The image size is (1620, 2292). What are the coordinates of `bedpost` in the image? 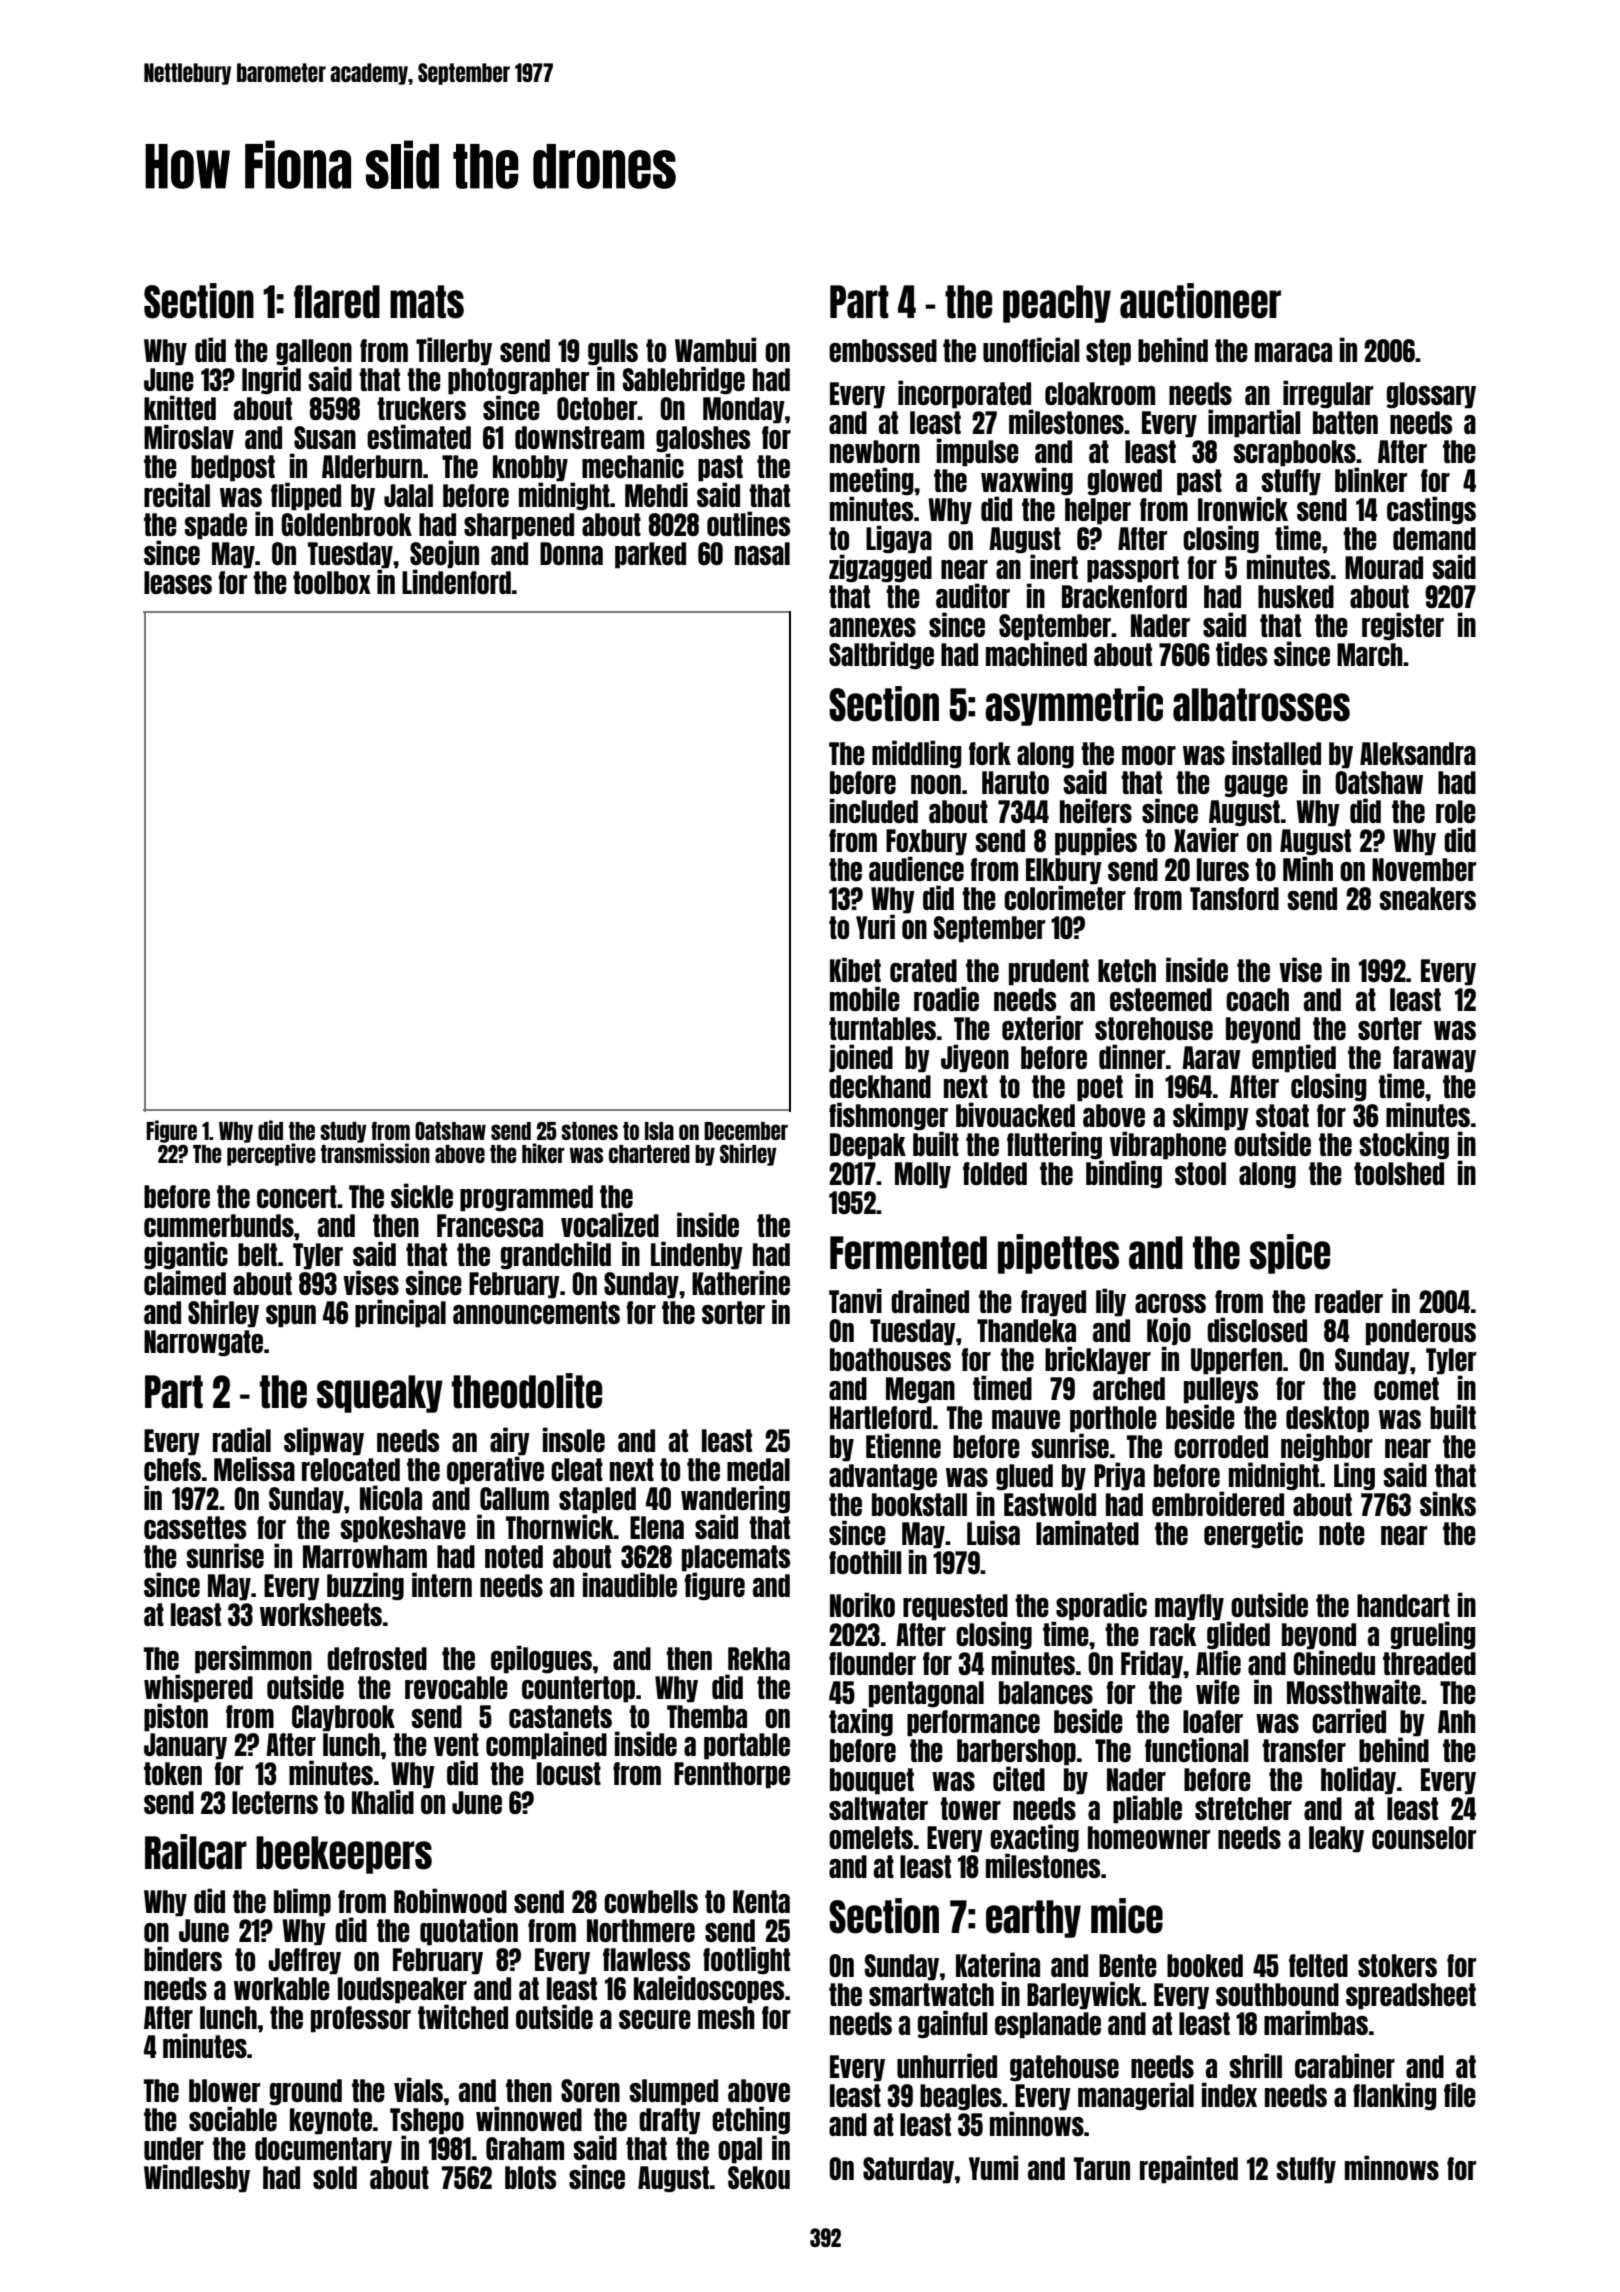 It's located at (233, 468).
